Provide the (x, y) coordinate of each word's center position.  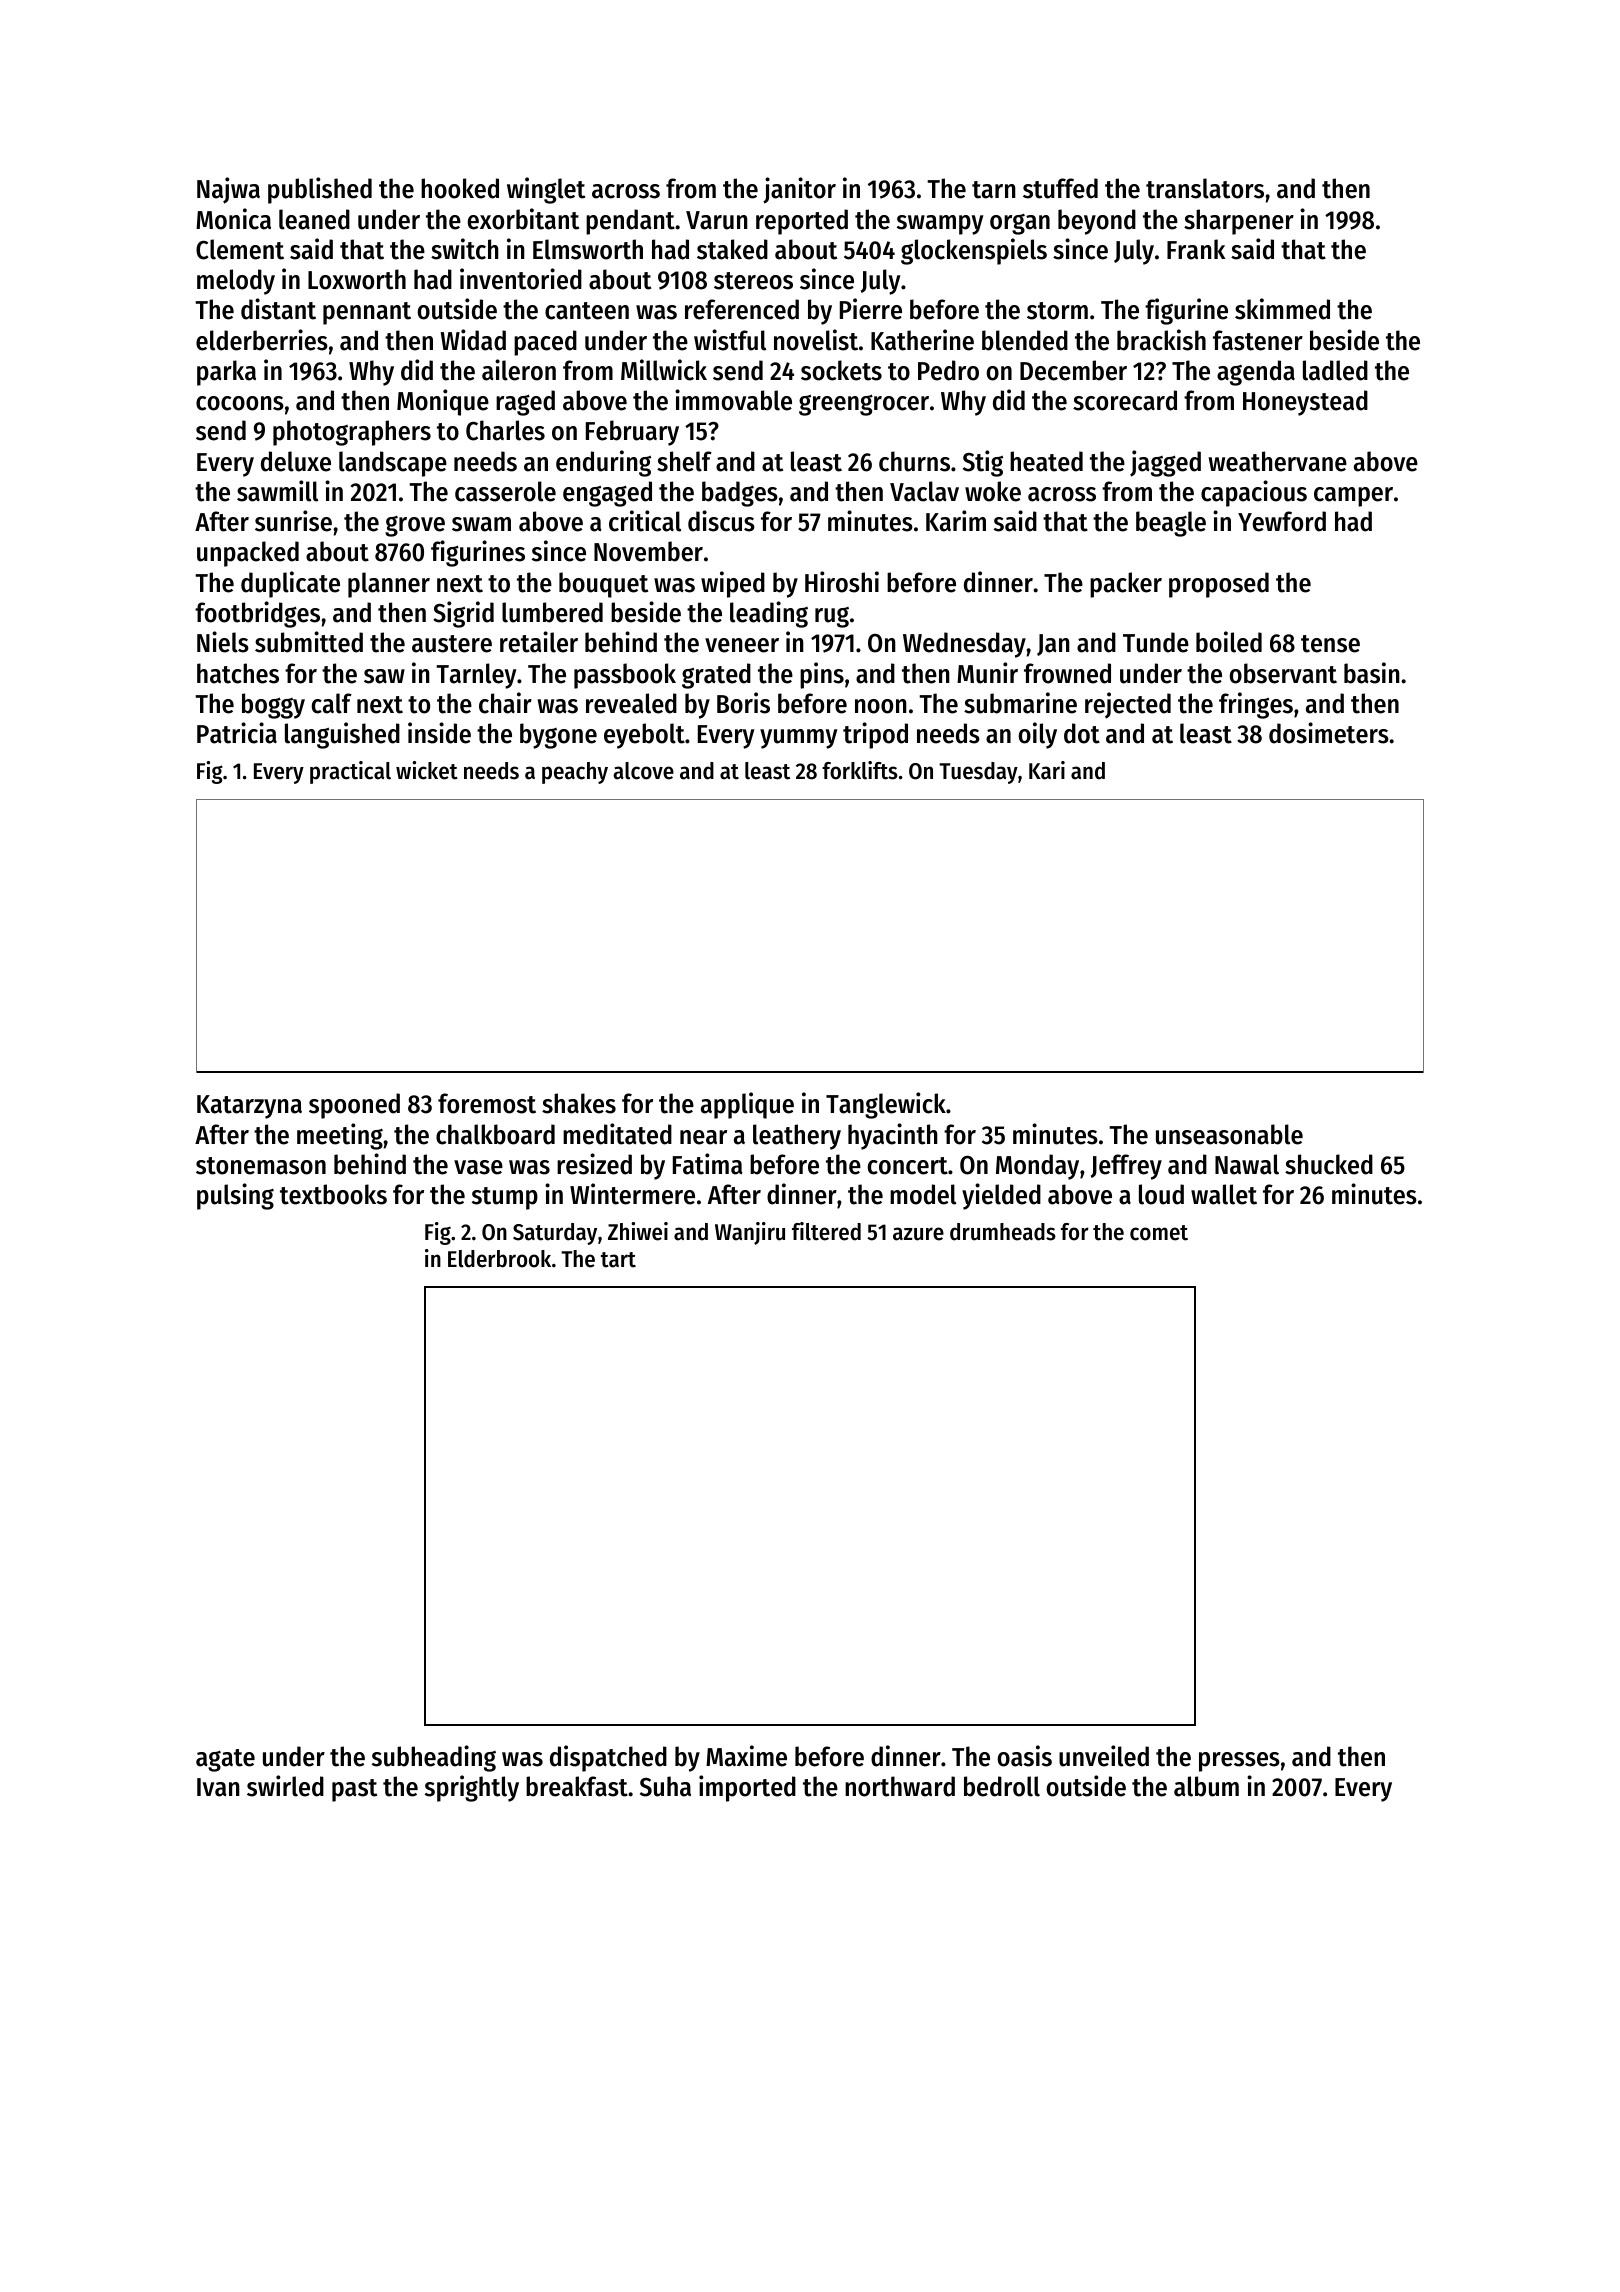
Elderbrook (499, 1259)
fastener (1258, 340)
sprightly (472, 1788)
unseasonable (1229, 1134)
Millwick (664, 370)
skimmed (1282, 309)
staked (732, 249)
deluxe (296, 461)
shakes (579, 1103)
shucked (1329, 1164)
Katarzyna (249, 1107)
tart (618, 1260)
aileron (519, 370)
